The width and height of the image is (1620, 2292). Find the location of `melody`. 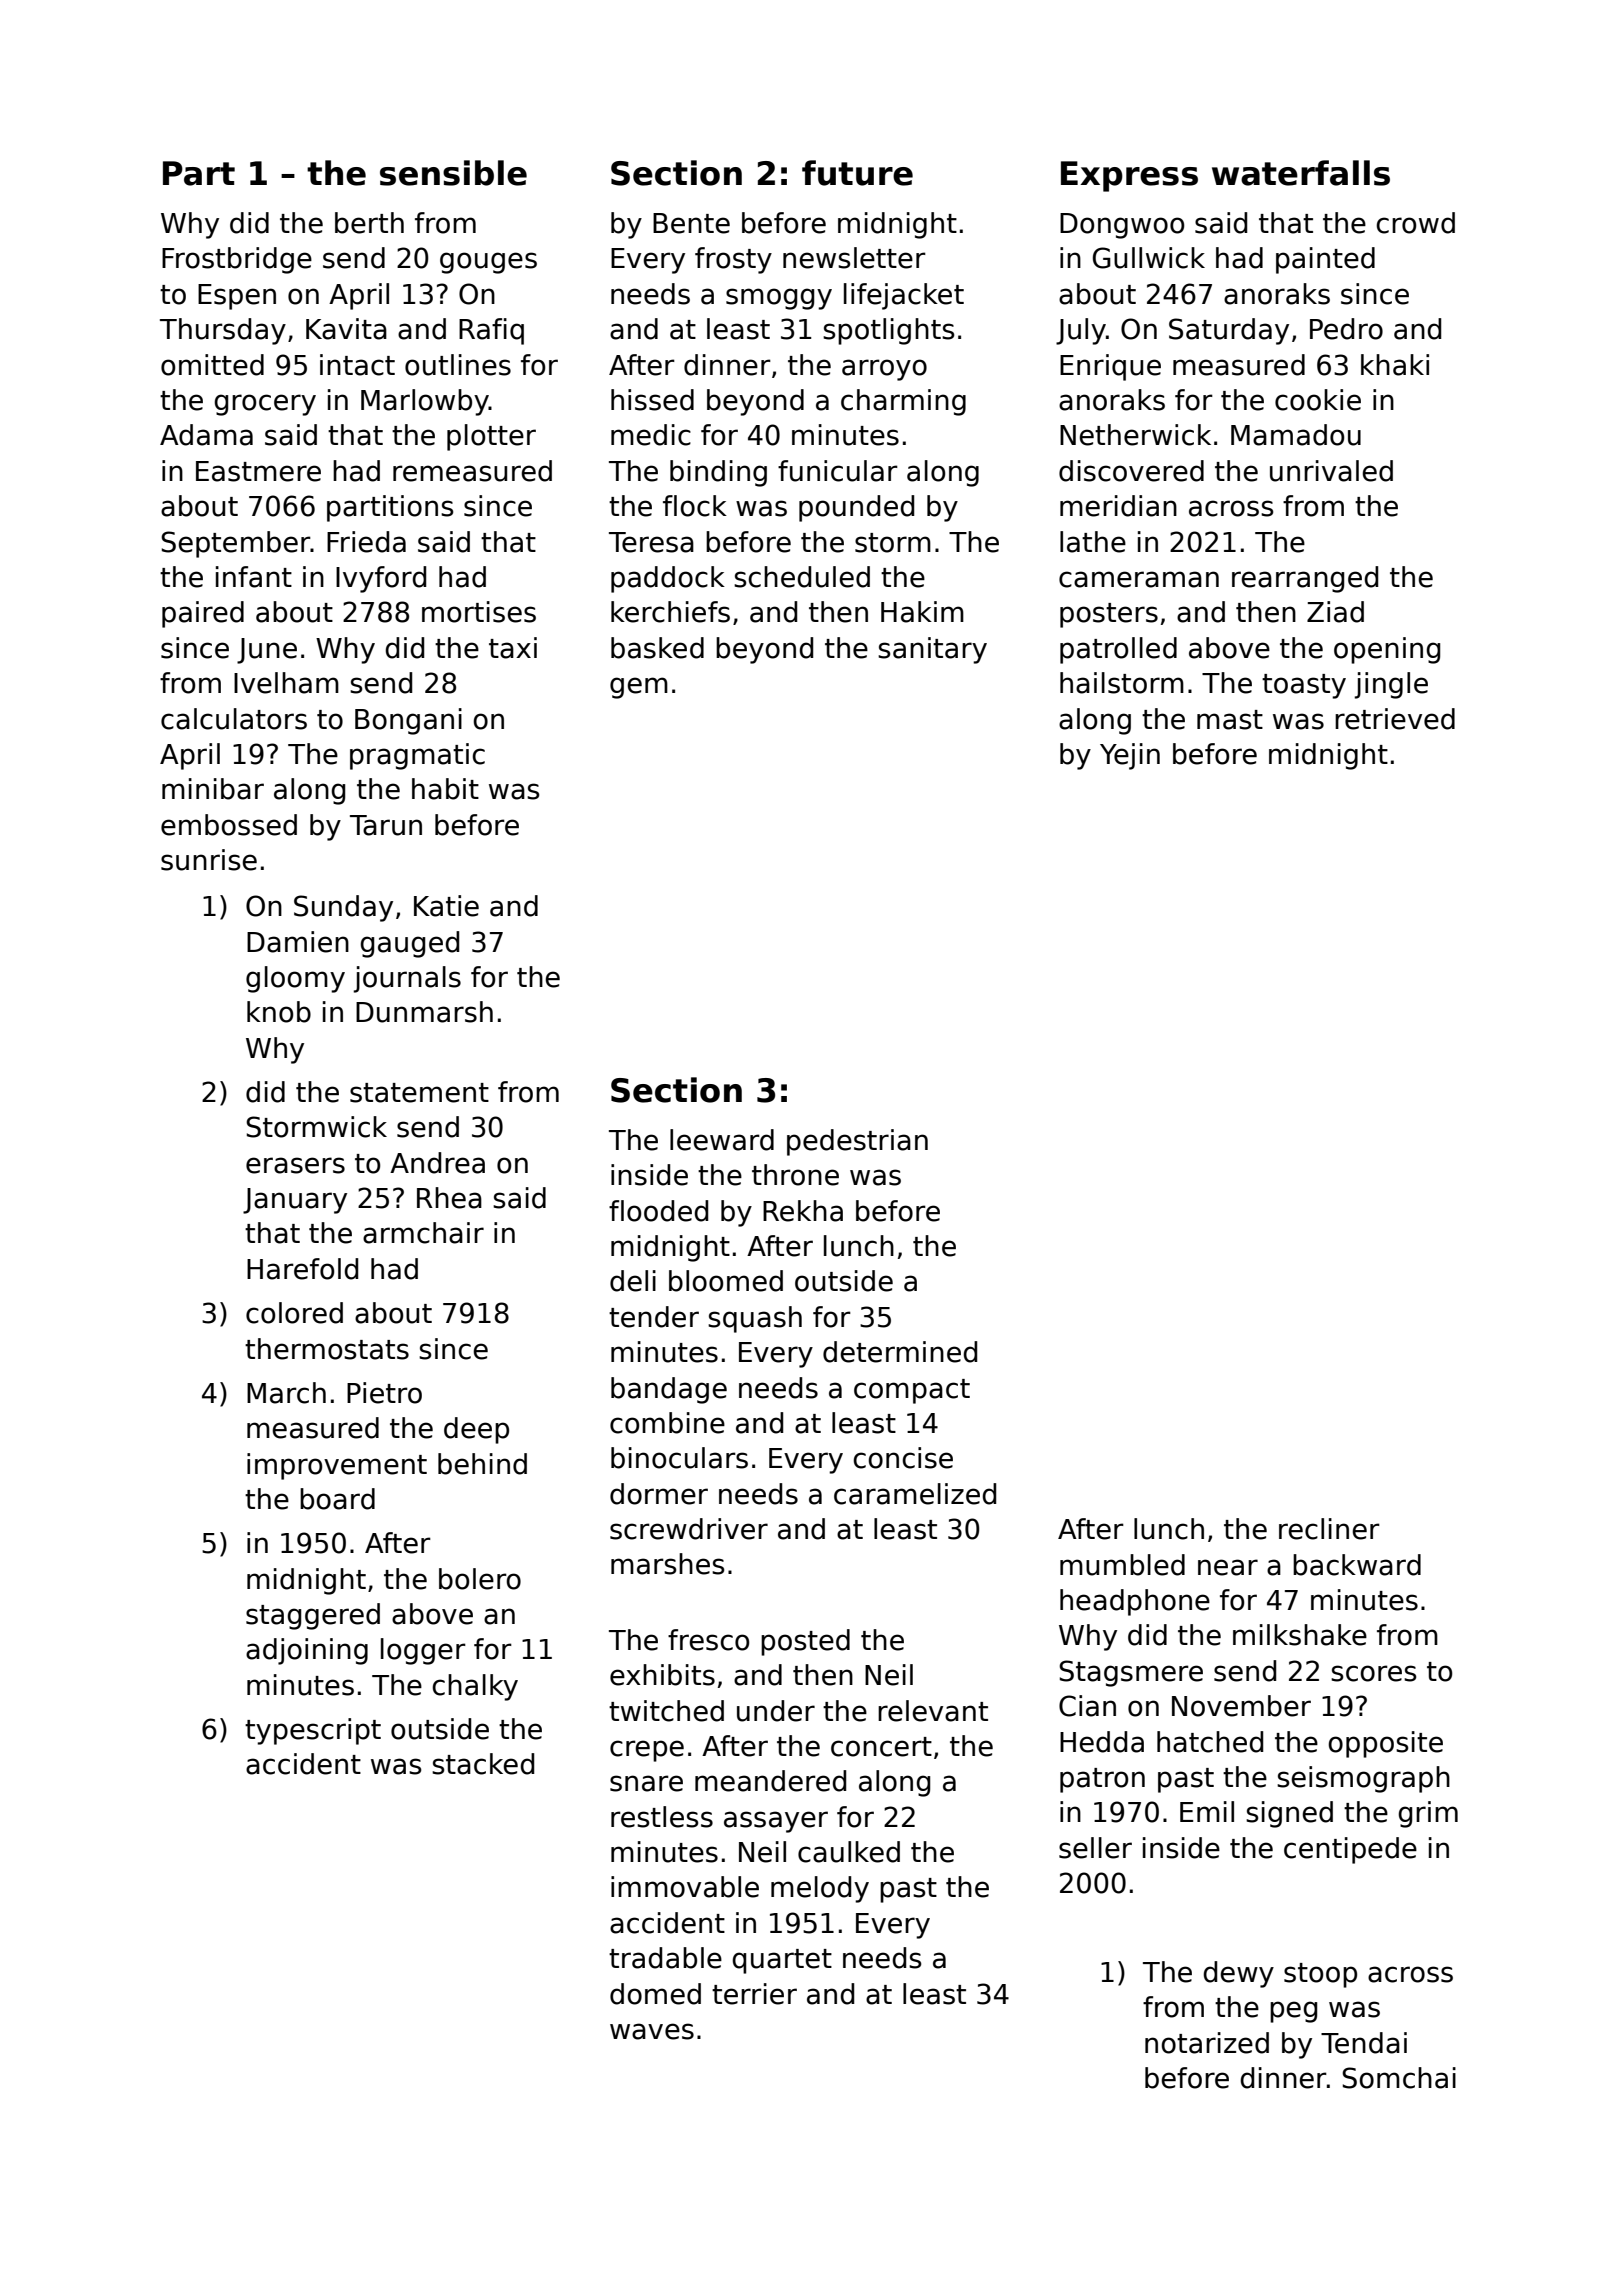

melody is located at coordinates (820, 1889).
